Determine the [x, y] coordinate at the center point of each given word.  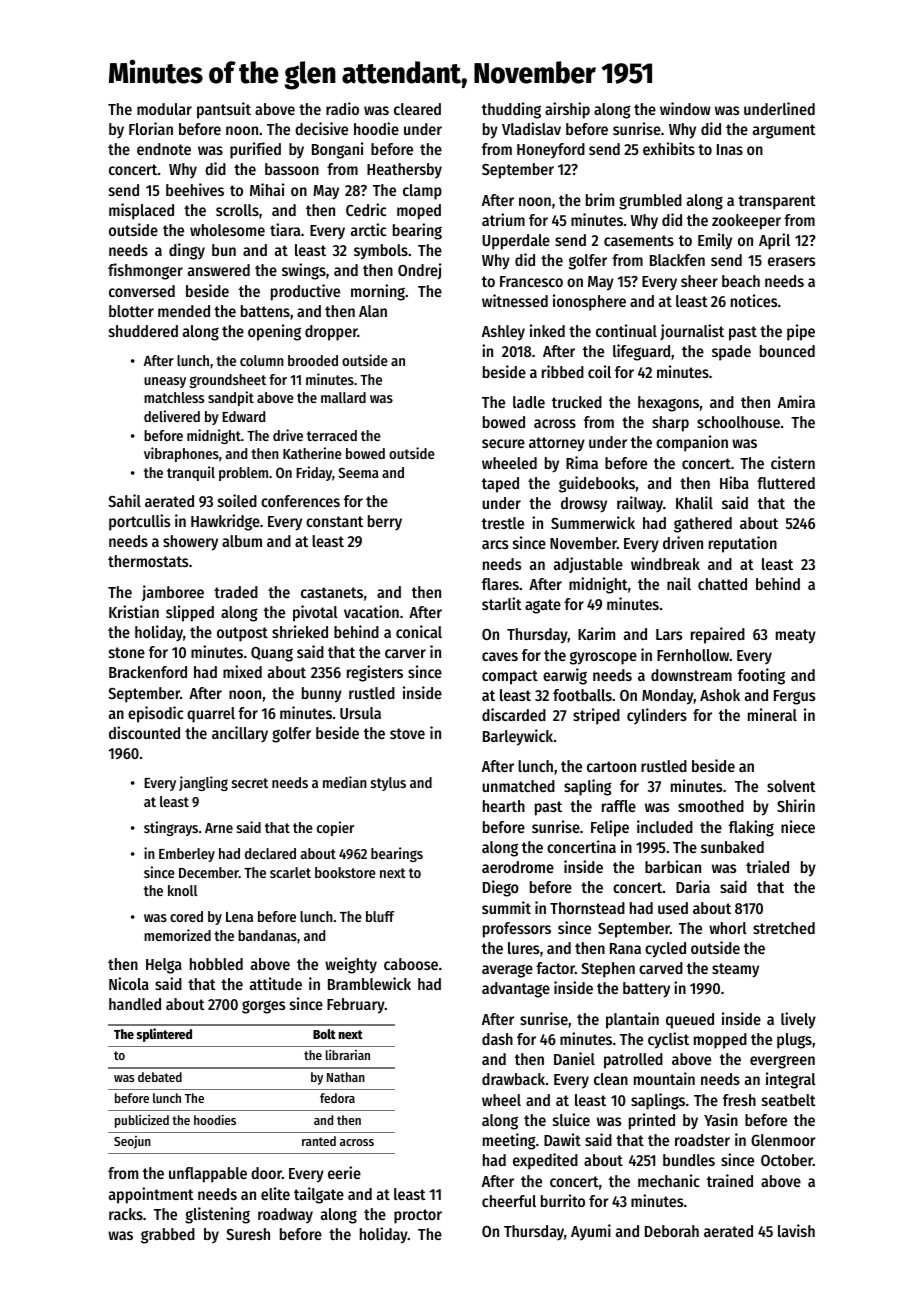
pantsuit [224, 110]
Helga [164, 966]
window [685, 108]
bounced [787, 351]
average [507, 971]
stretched [784, 928]
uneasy [165, 382]
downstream [691, 675]
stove [407, 733]
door [266, 1173]
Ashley [503, 333]
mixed [242, 671]
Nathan [346, 1077]
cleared [417, 109]
